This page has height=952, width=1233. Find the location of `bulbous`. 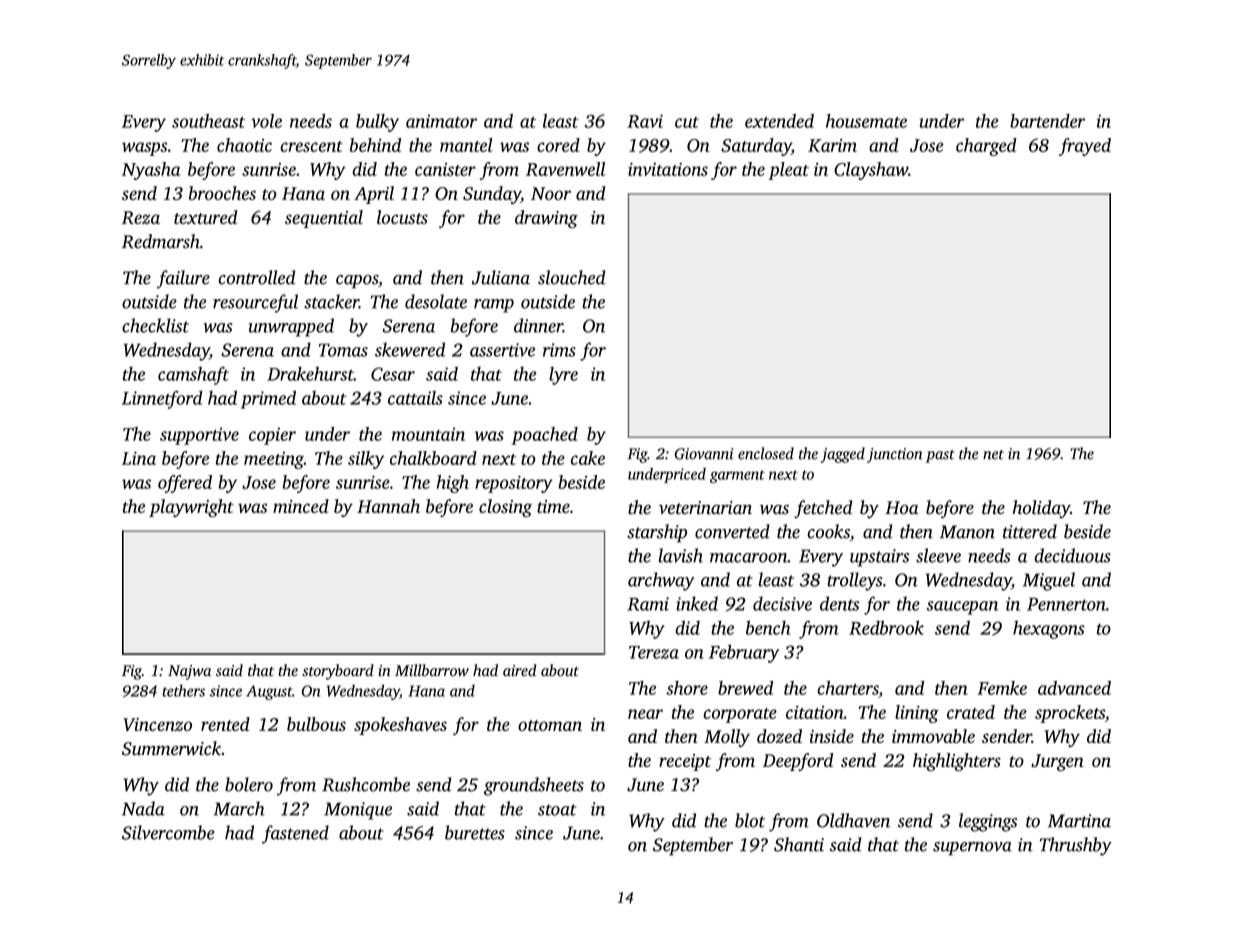

bulbous is located at coordinates (316, 724).
